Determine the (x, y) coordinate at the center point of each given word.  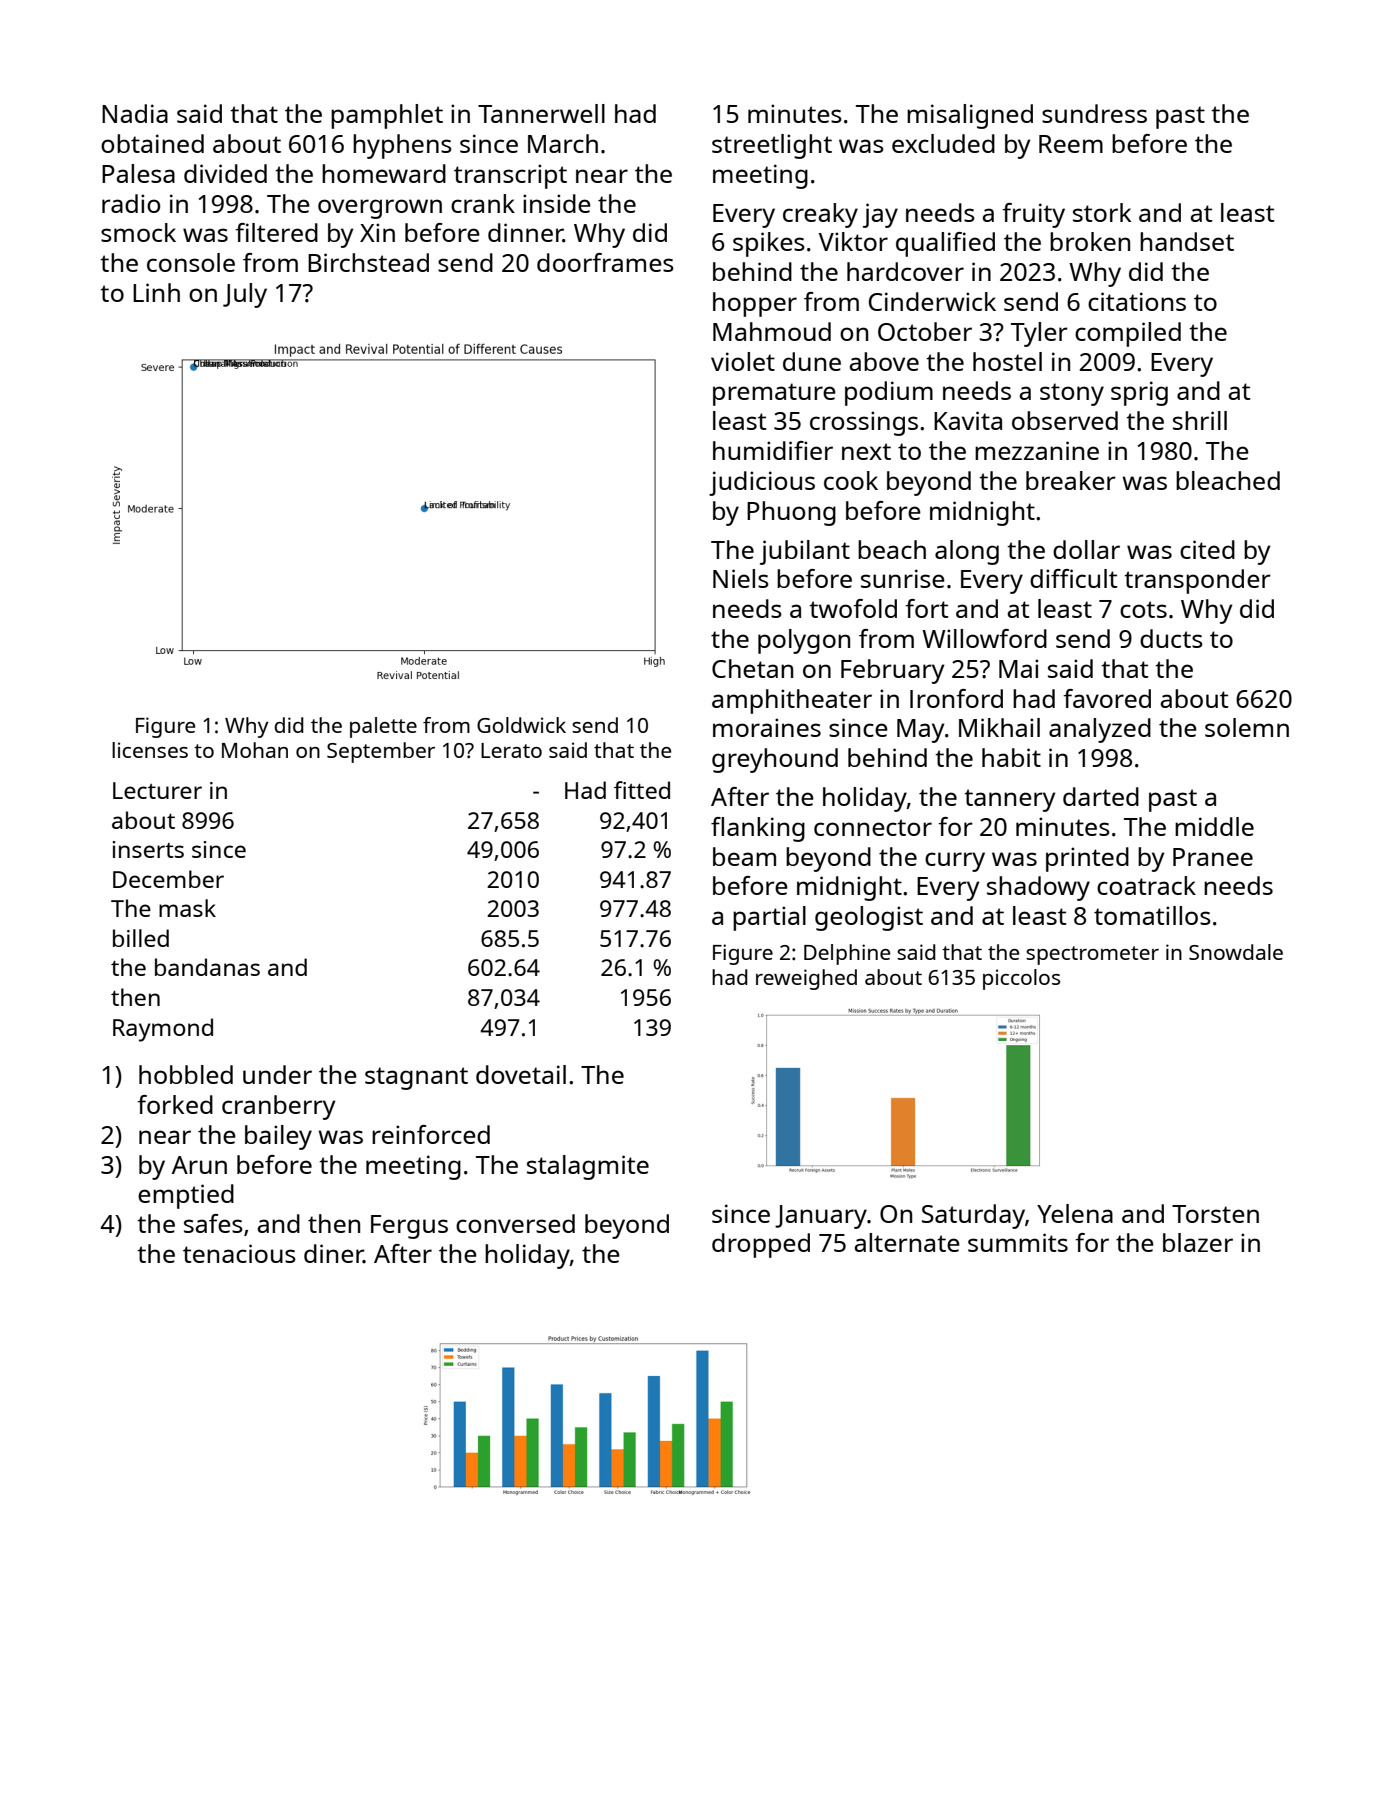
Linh (156, 292)
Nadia (135, 113)
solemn (1247, 727)
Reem (1071, 144)
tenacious (239, 1253)
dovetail (521, 1074)
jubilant (805, 552)
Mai (1018, 668)
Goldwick (521, 725)
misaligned (970, 116)
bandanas (207, 967)
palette (383, 727)
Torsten (1215, 1214)
